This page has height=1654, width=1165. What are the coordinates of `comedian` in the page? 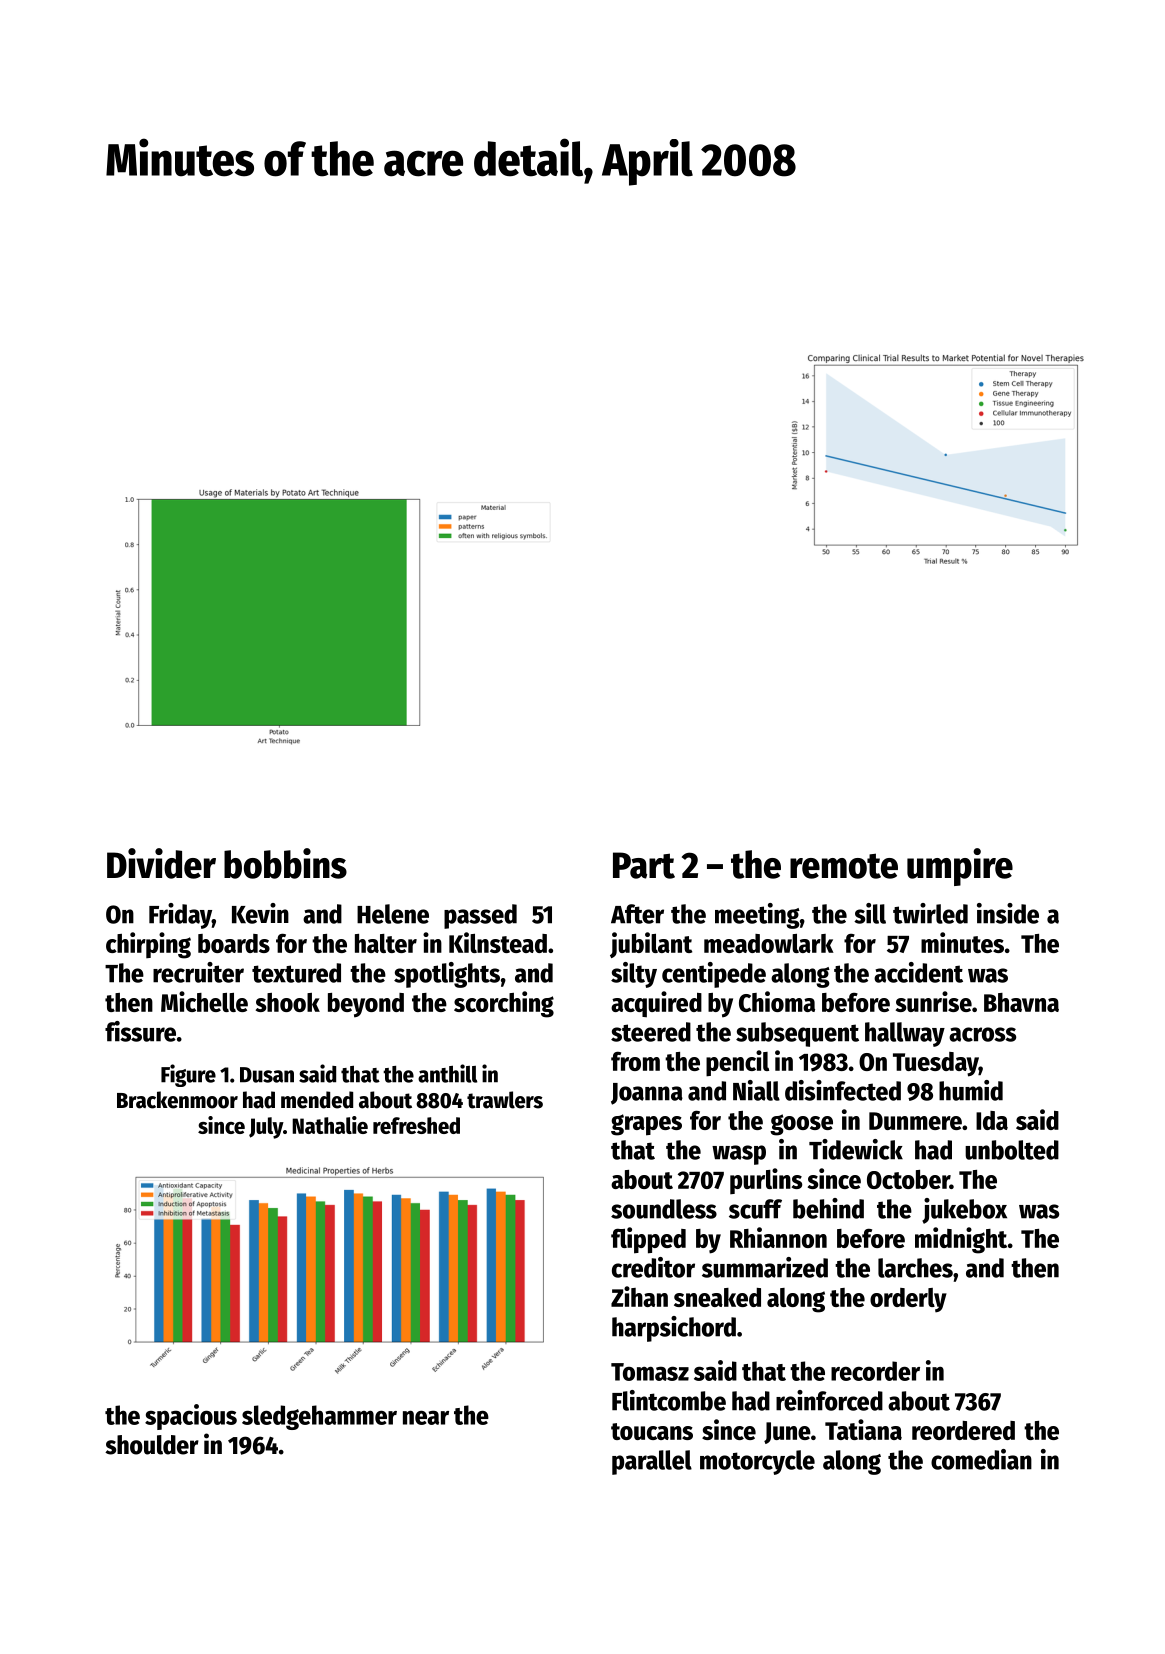 It's located at (981, 1459).
